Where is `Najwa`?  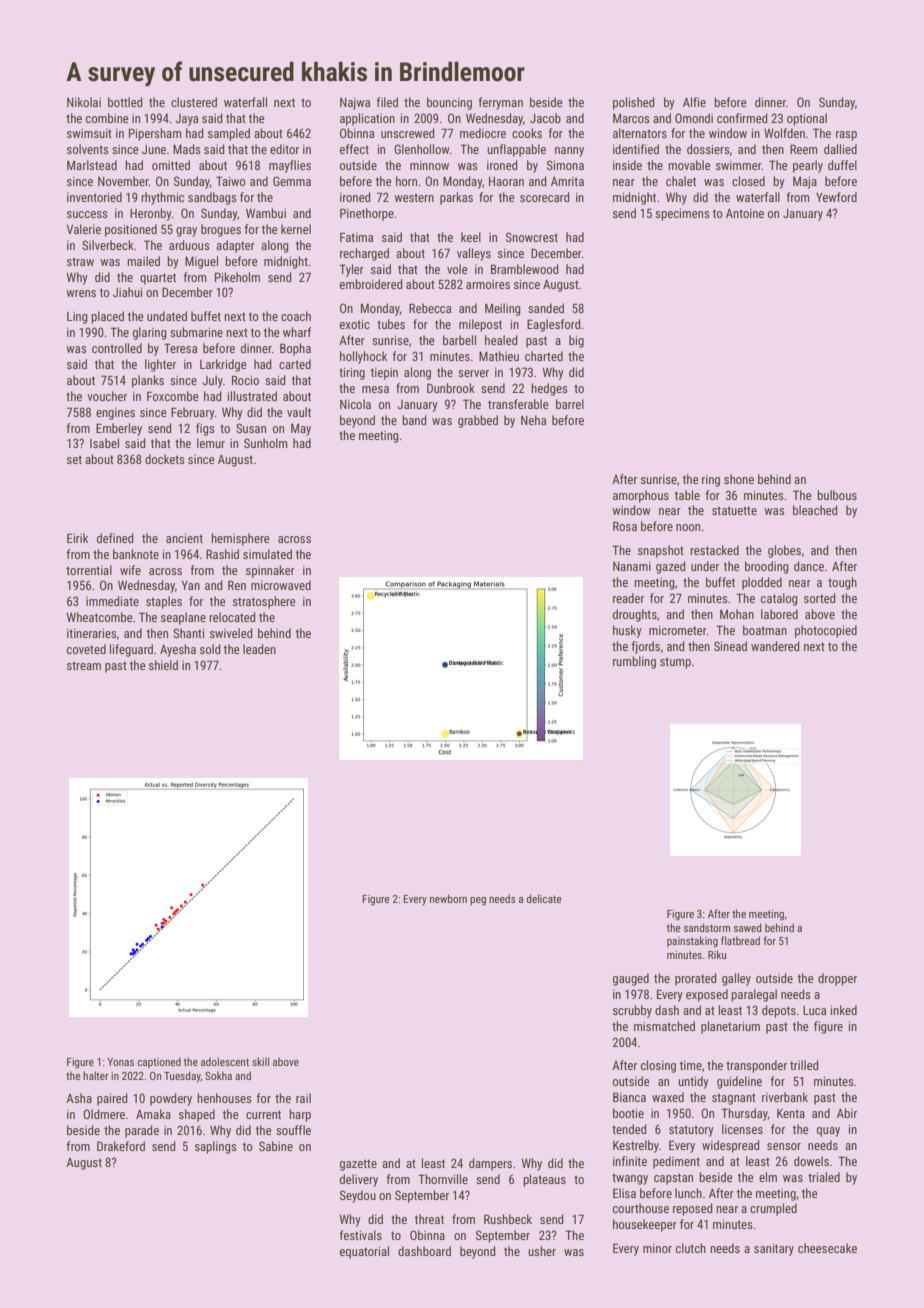 Najwa is located at coordinates (355, 104).
